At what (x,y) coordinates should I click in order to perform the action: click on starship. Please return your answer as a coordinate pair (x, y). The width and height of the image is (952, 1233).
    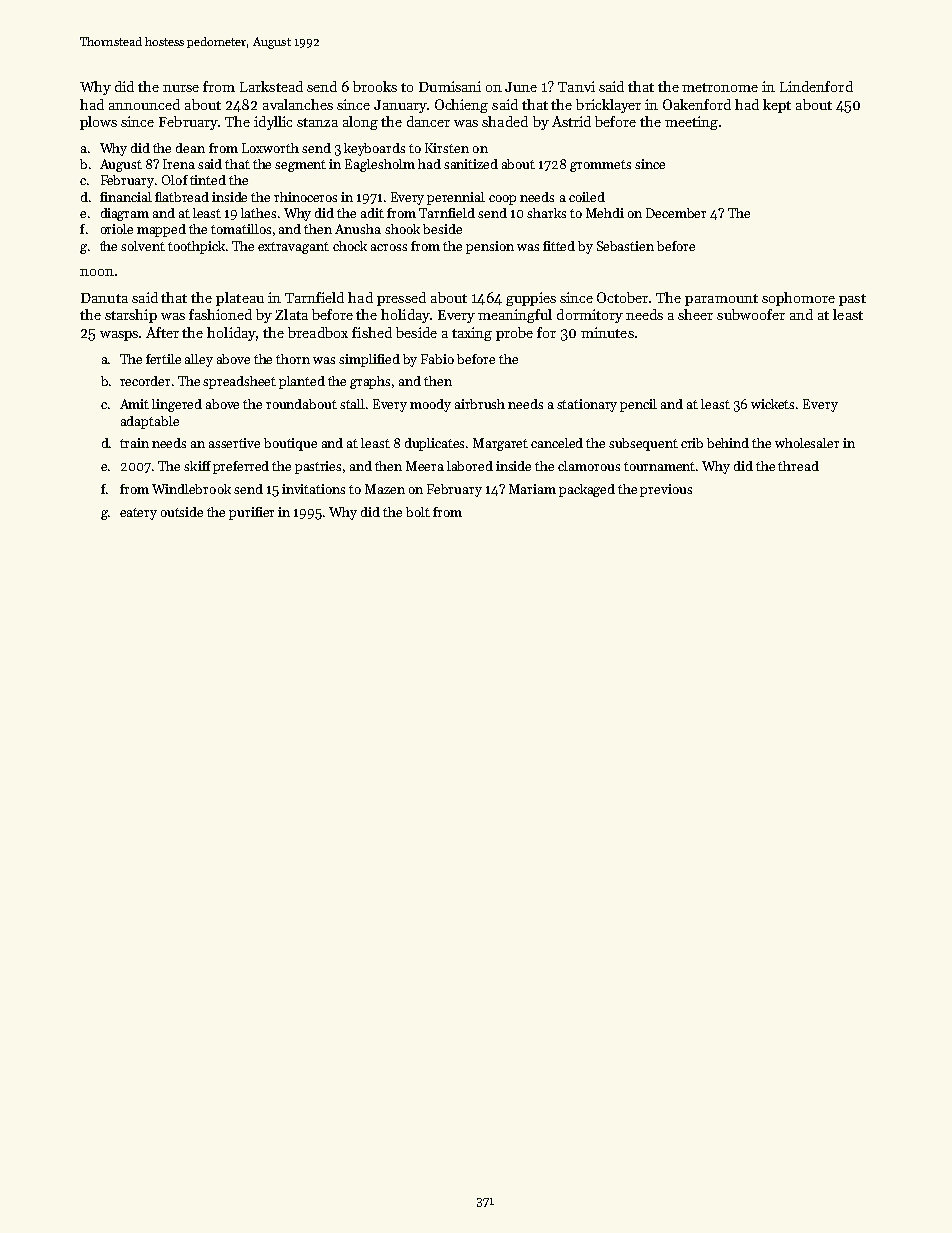
    Looking at the image, I should click on (131, 316).
